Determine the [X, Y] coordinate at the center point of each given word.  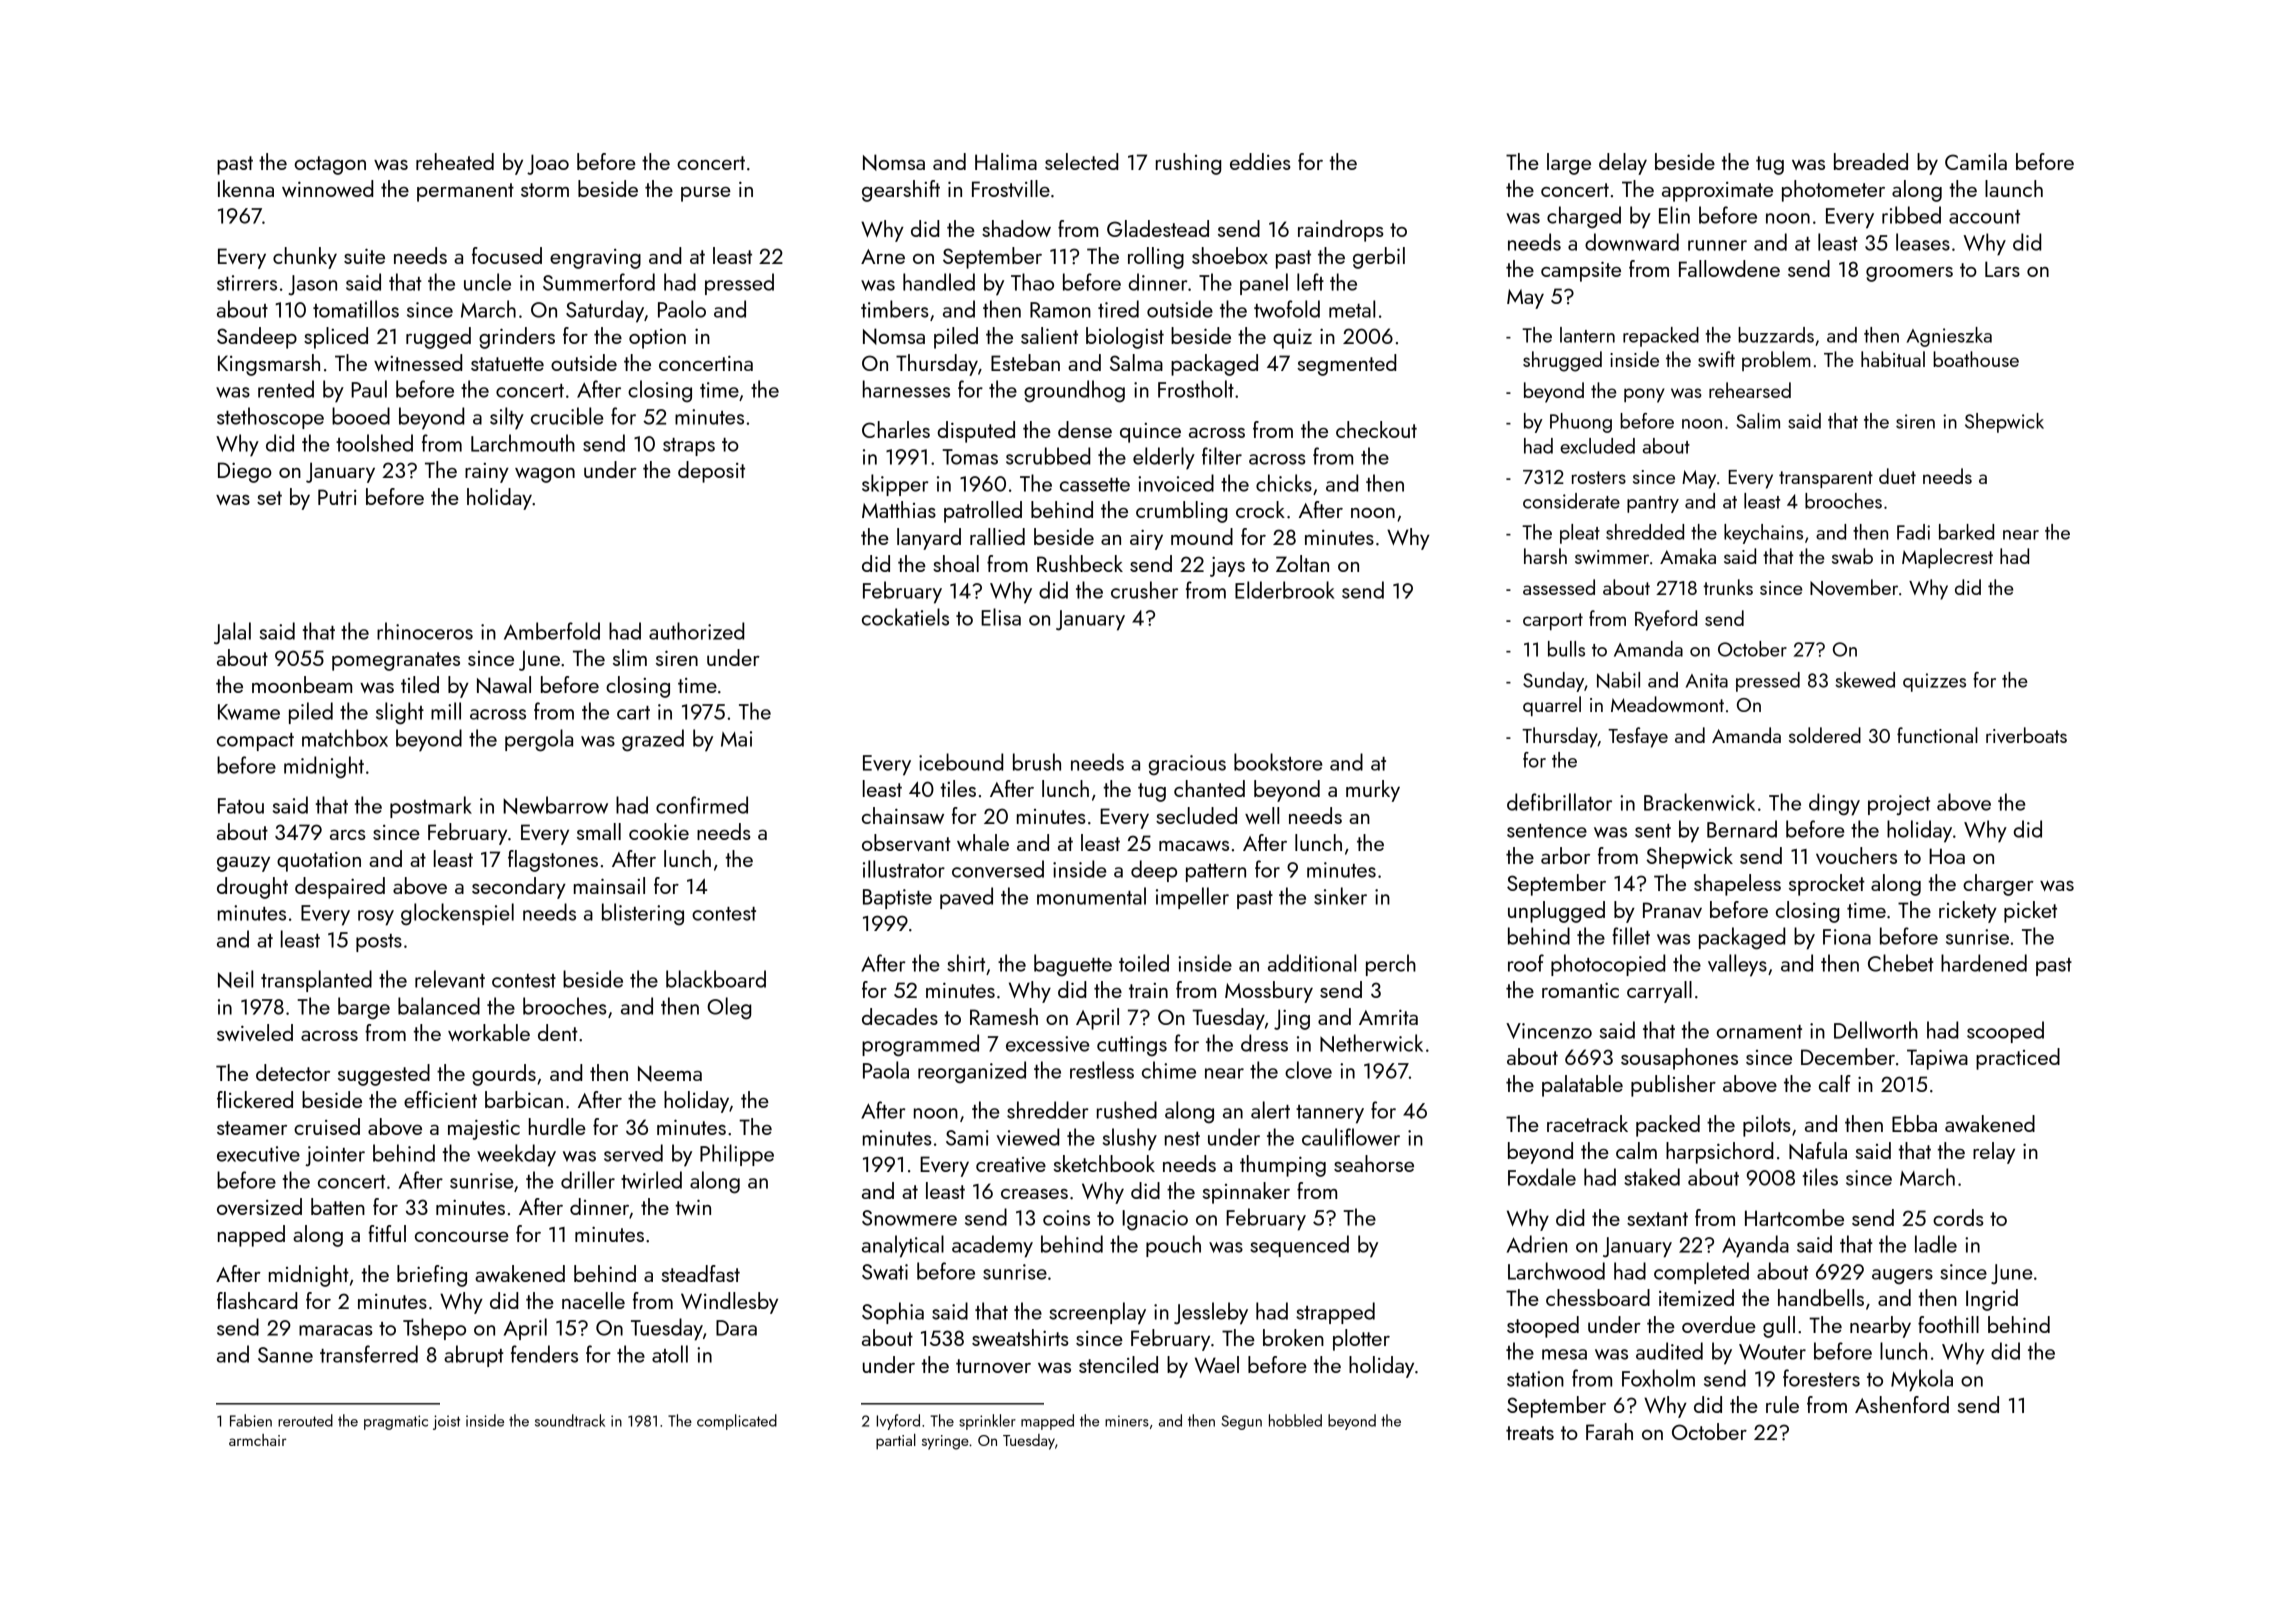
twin [693, 1207]
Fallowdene [1729, 268]
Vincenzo [1549, 1031]
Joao [548, 164]
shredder [1048, 1110]
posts [379, 943]
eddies [1260, 161]
